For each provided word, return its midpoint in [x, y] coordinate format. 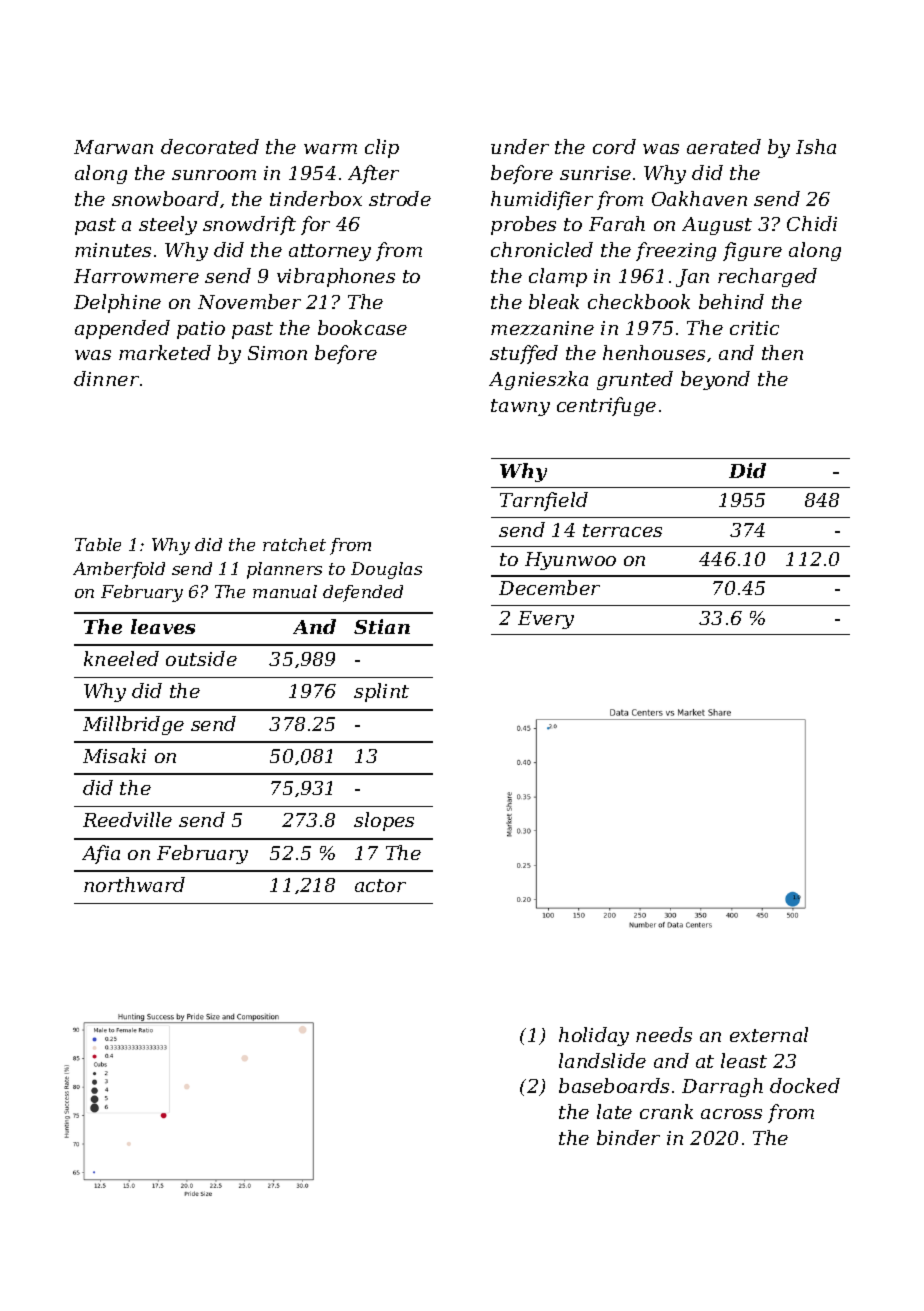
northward [134, 884]
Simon [277, 353]
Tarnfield [544, 501]
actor [380, 885]
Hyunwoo [570, 561]
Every [546, 620]
